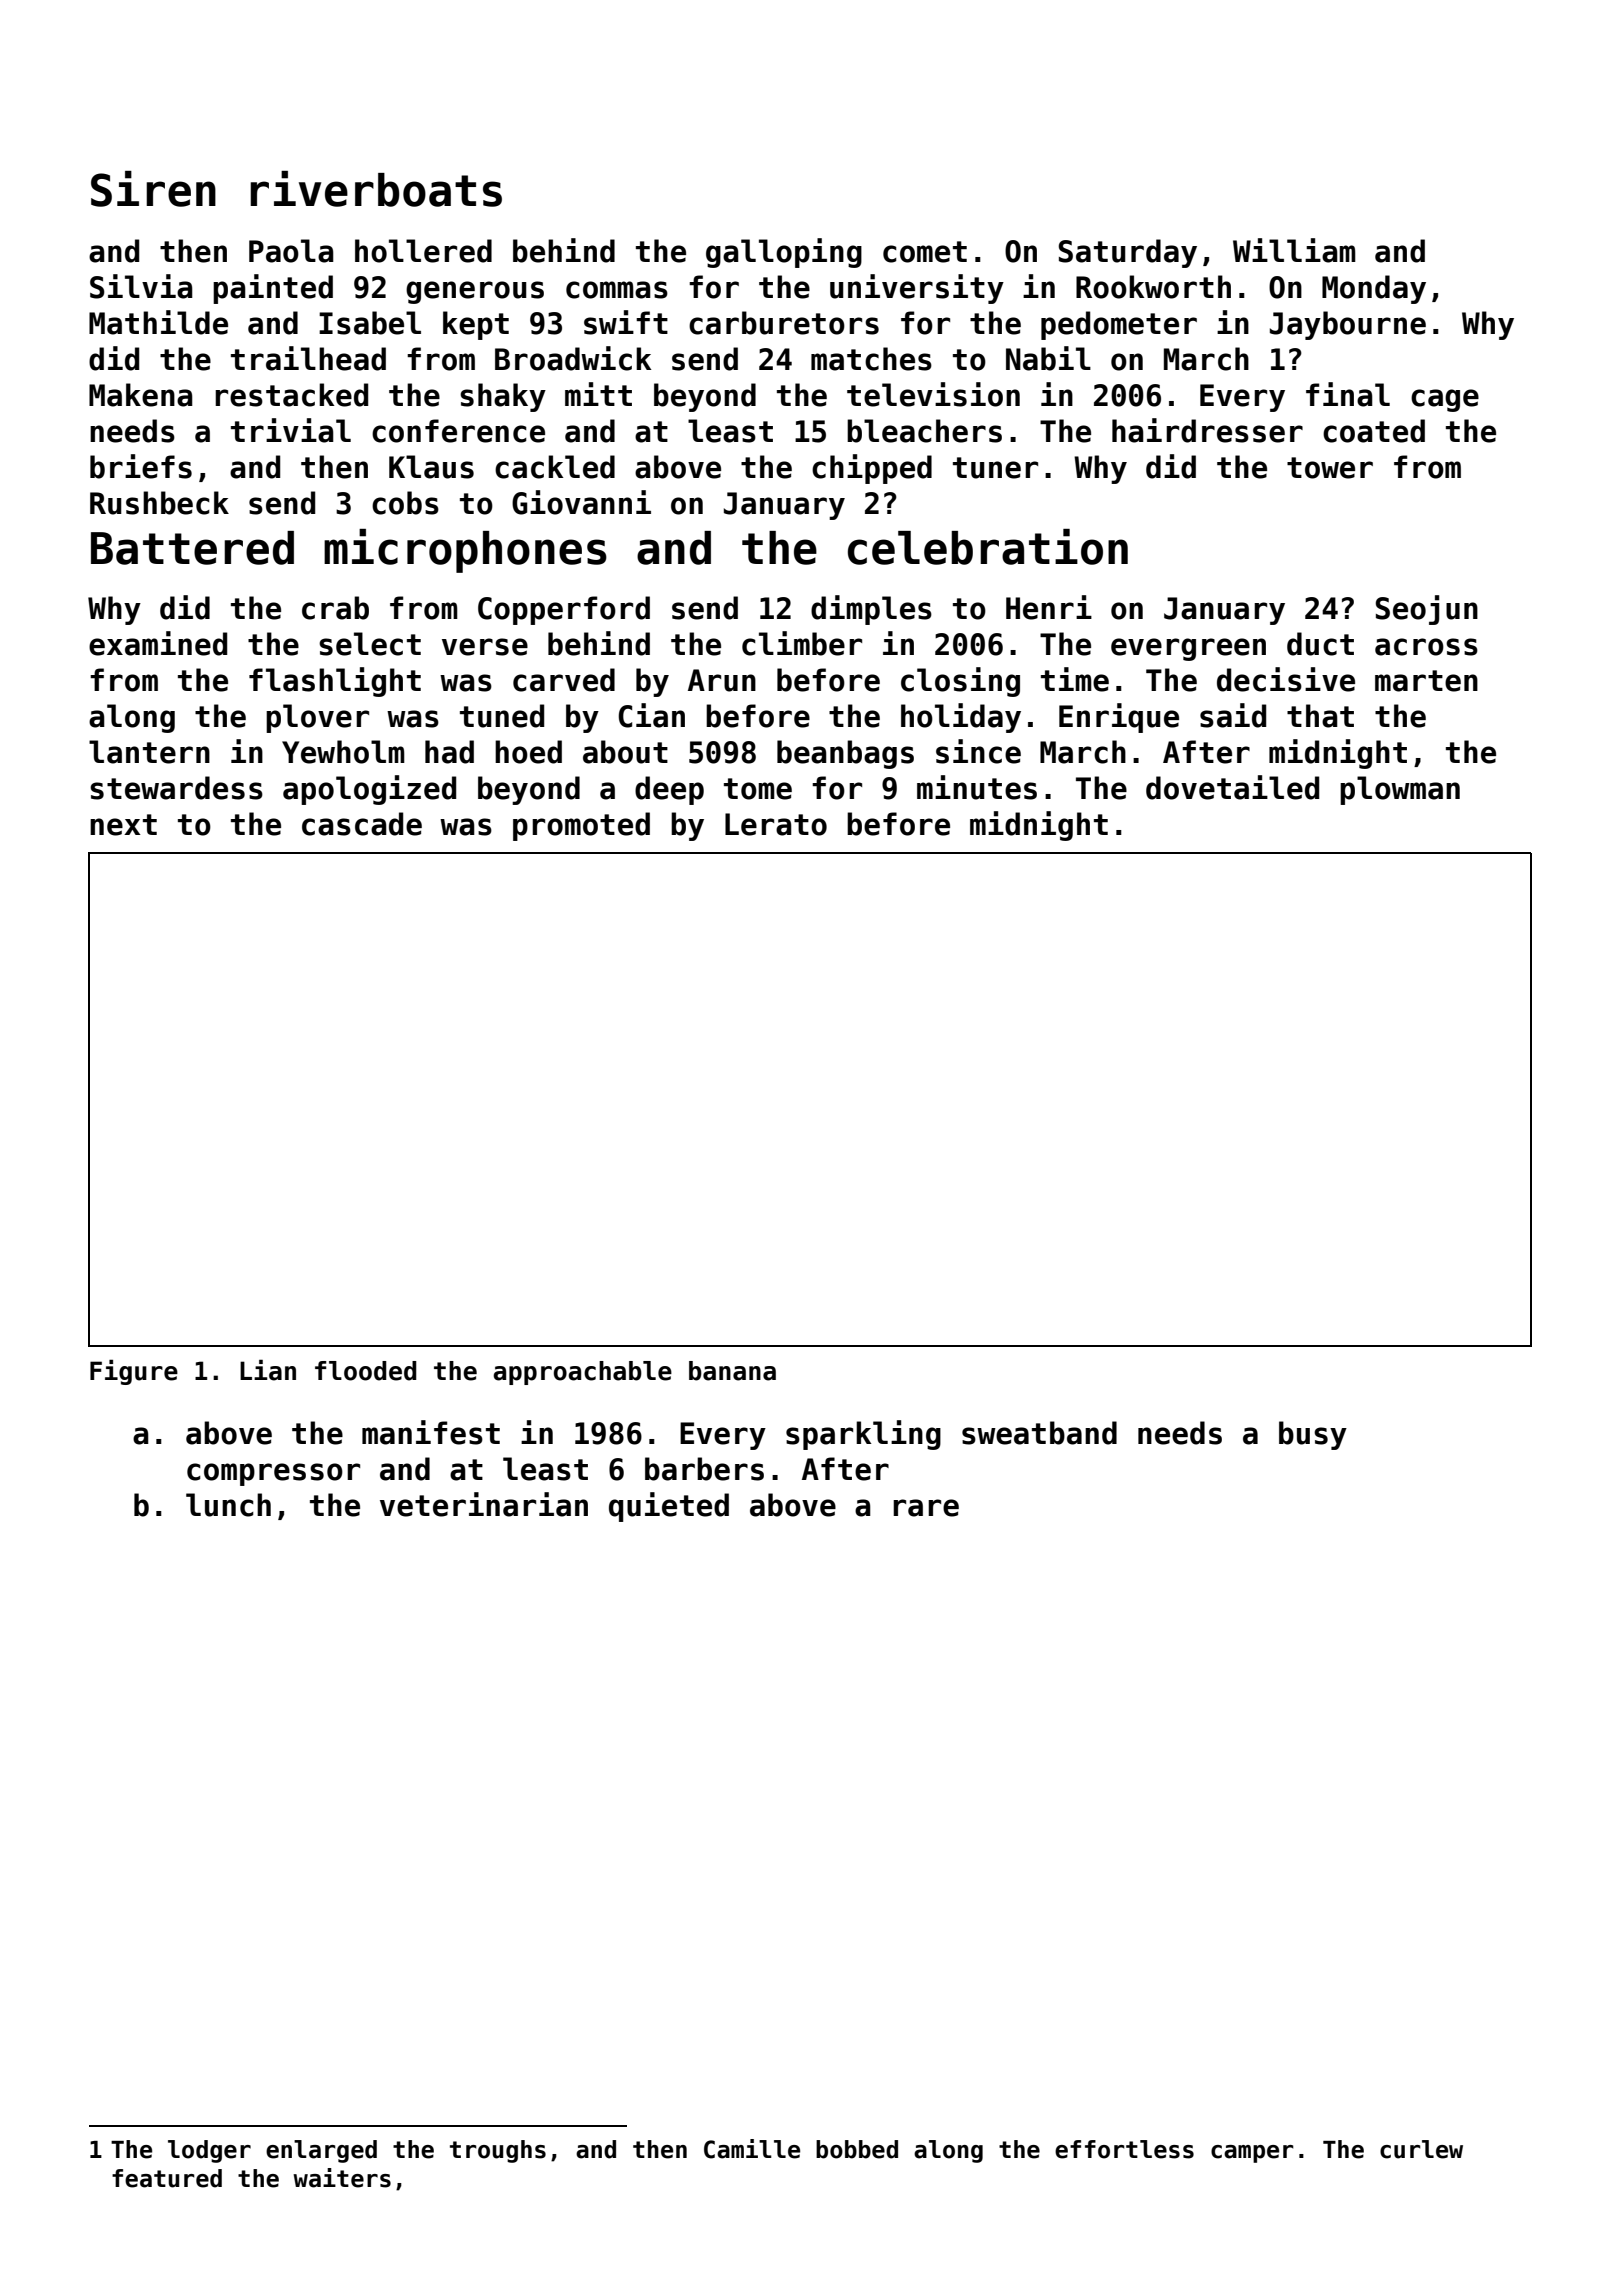  What do you see at coordinates (1294, 250) in the screenshot?
I see `William` at bounding box center [1294, 250].
